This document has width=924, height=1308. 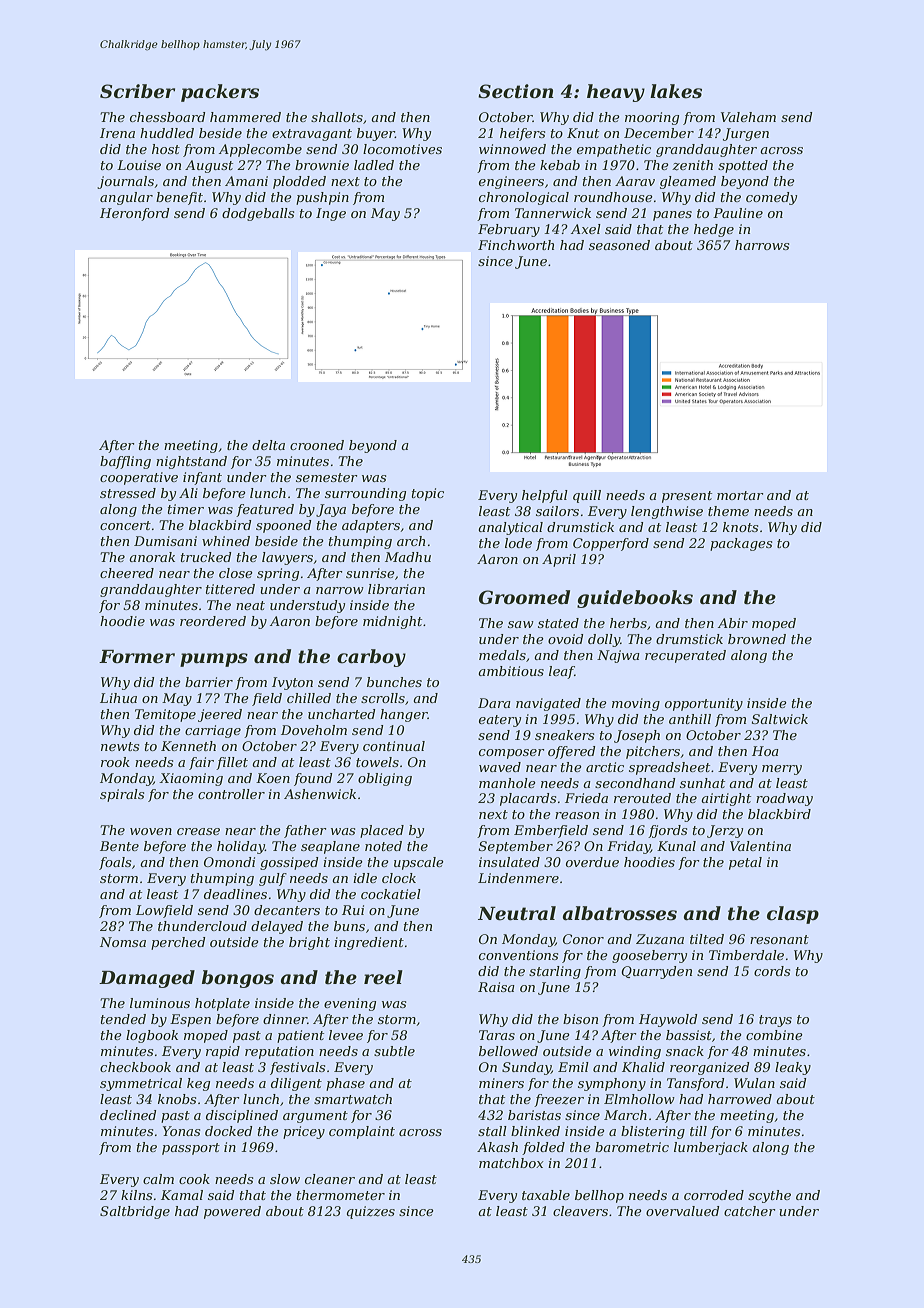 What do you see at coordinates (119, 846) in the document?
I see `Bente` at bounding box center [119, 846].
